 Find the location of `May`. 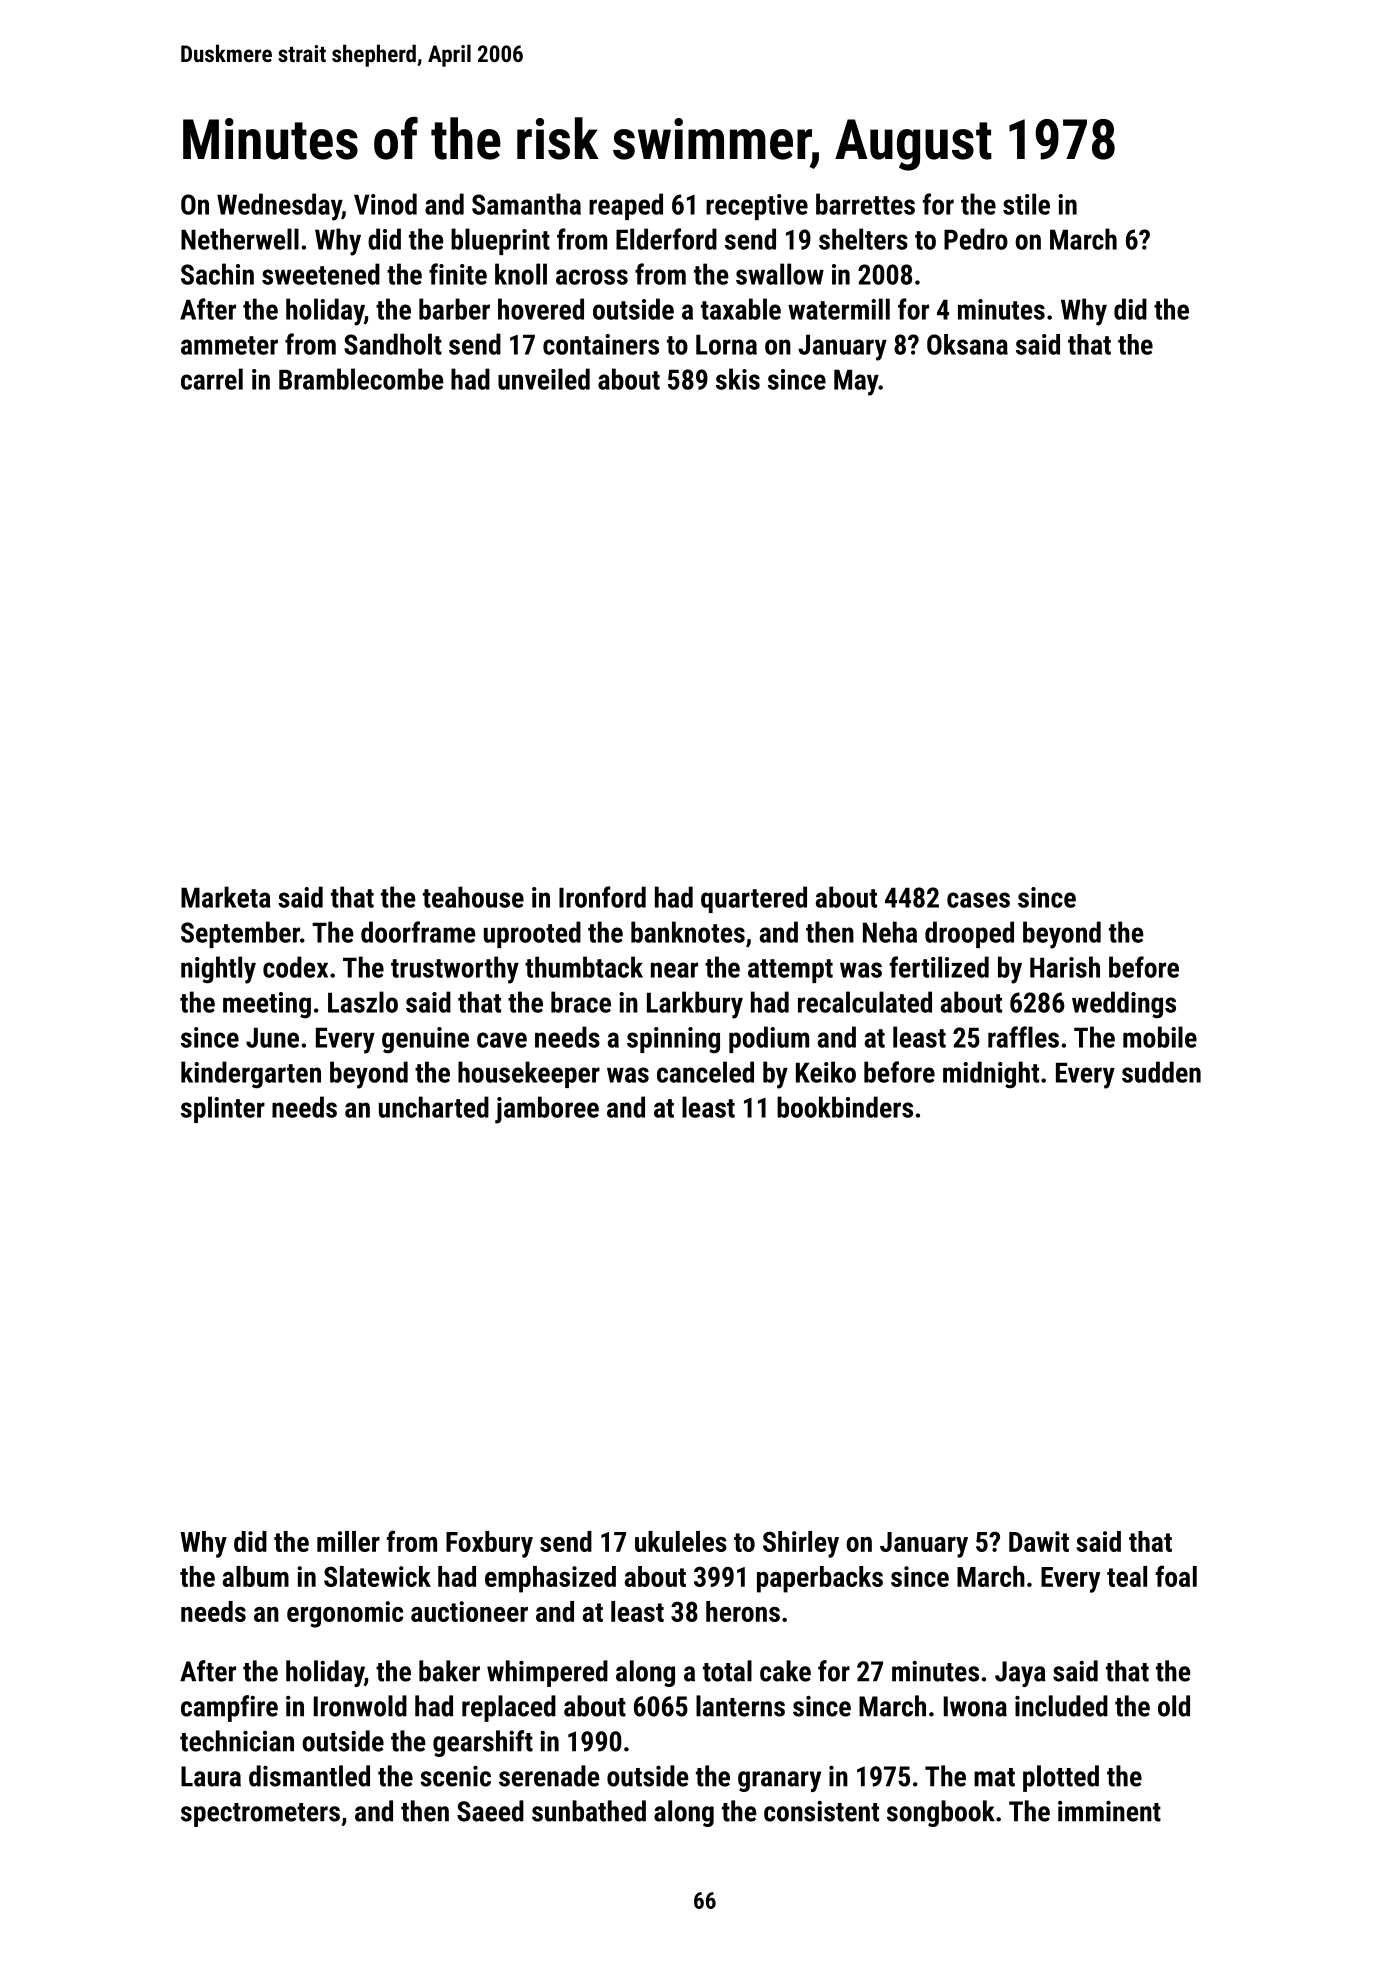

May is located at coordinates (856, 382).
